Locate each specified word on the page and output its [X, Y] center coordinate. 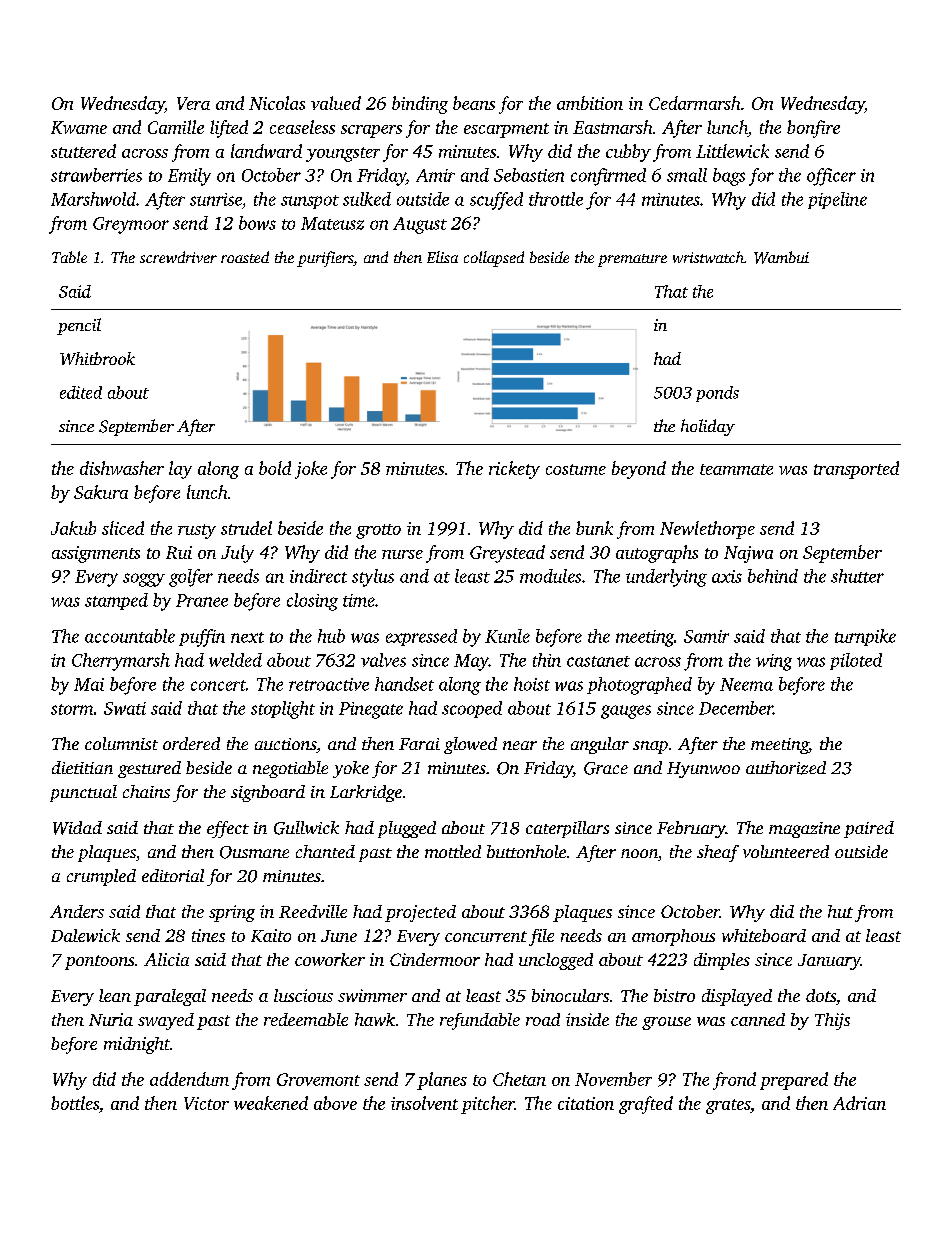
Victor [206, 1103]
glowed [470, 745]
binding [420, 105]
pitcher [487, 1105]
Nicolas [277, 103]
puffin [202, 638]
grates [728, 1106]
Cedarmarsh [694, 103]
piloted [856, 661]
